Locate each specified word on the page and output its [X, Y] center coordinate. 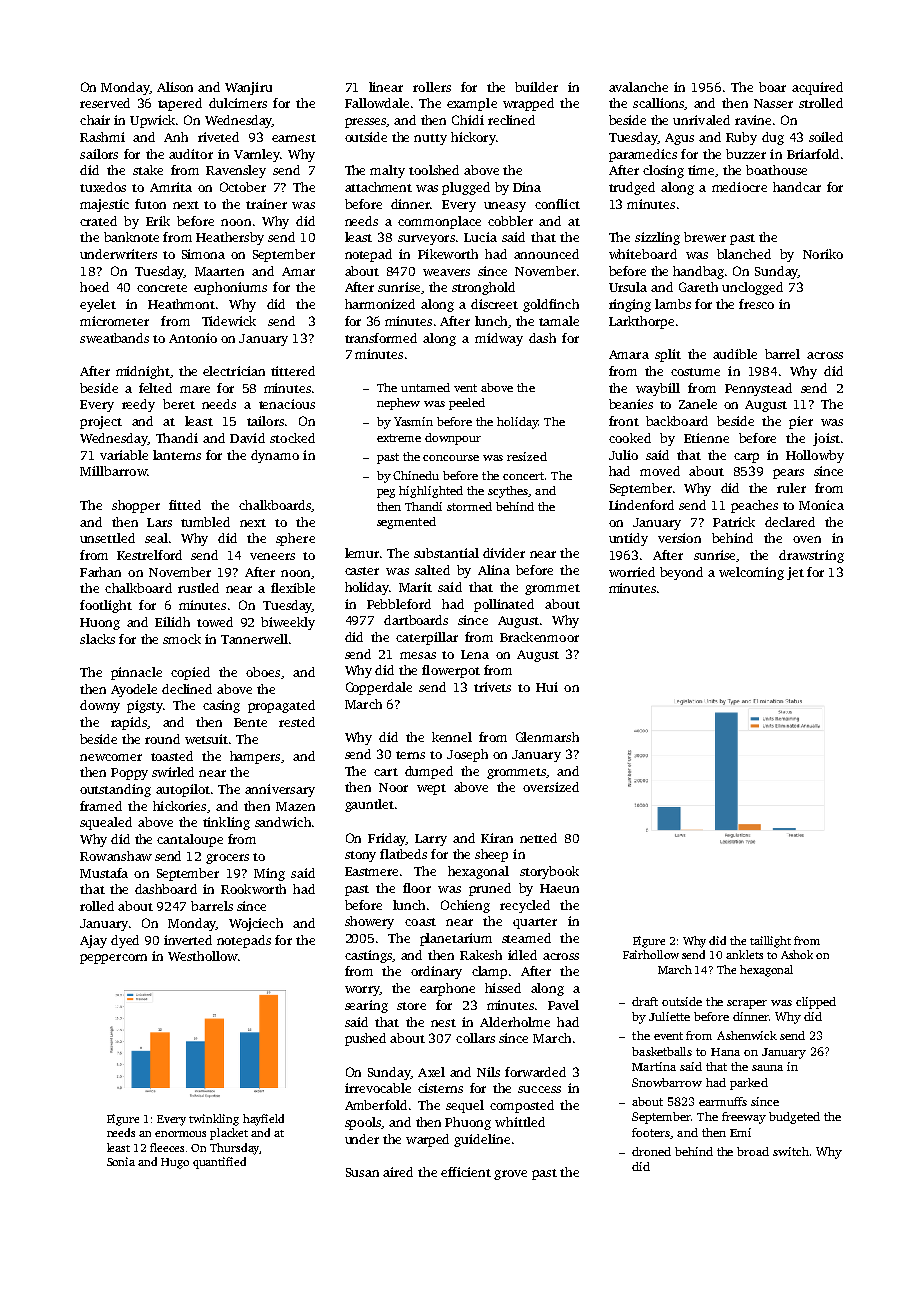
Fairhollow [651, 954]
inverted [188, 940]
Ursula [628, 287]
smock [182, 639]
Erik [158, 221]
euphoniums [230, 288]
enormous [180, 1134]
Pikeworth [448, 254]
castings [368, 956]
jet [795, 573]
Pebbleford [399, 604]
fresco [756, 304]
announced [546, 254]
